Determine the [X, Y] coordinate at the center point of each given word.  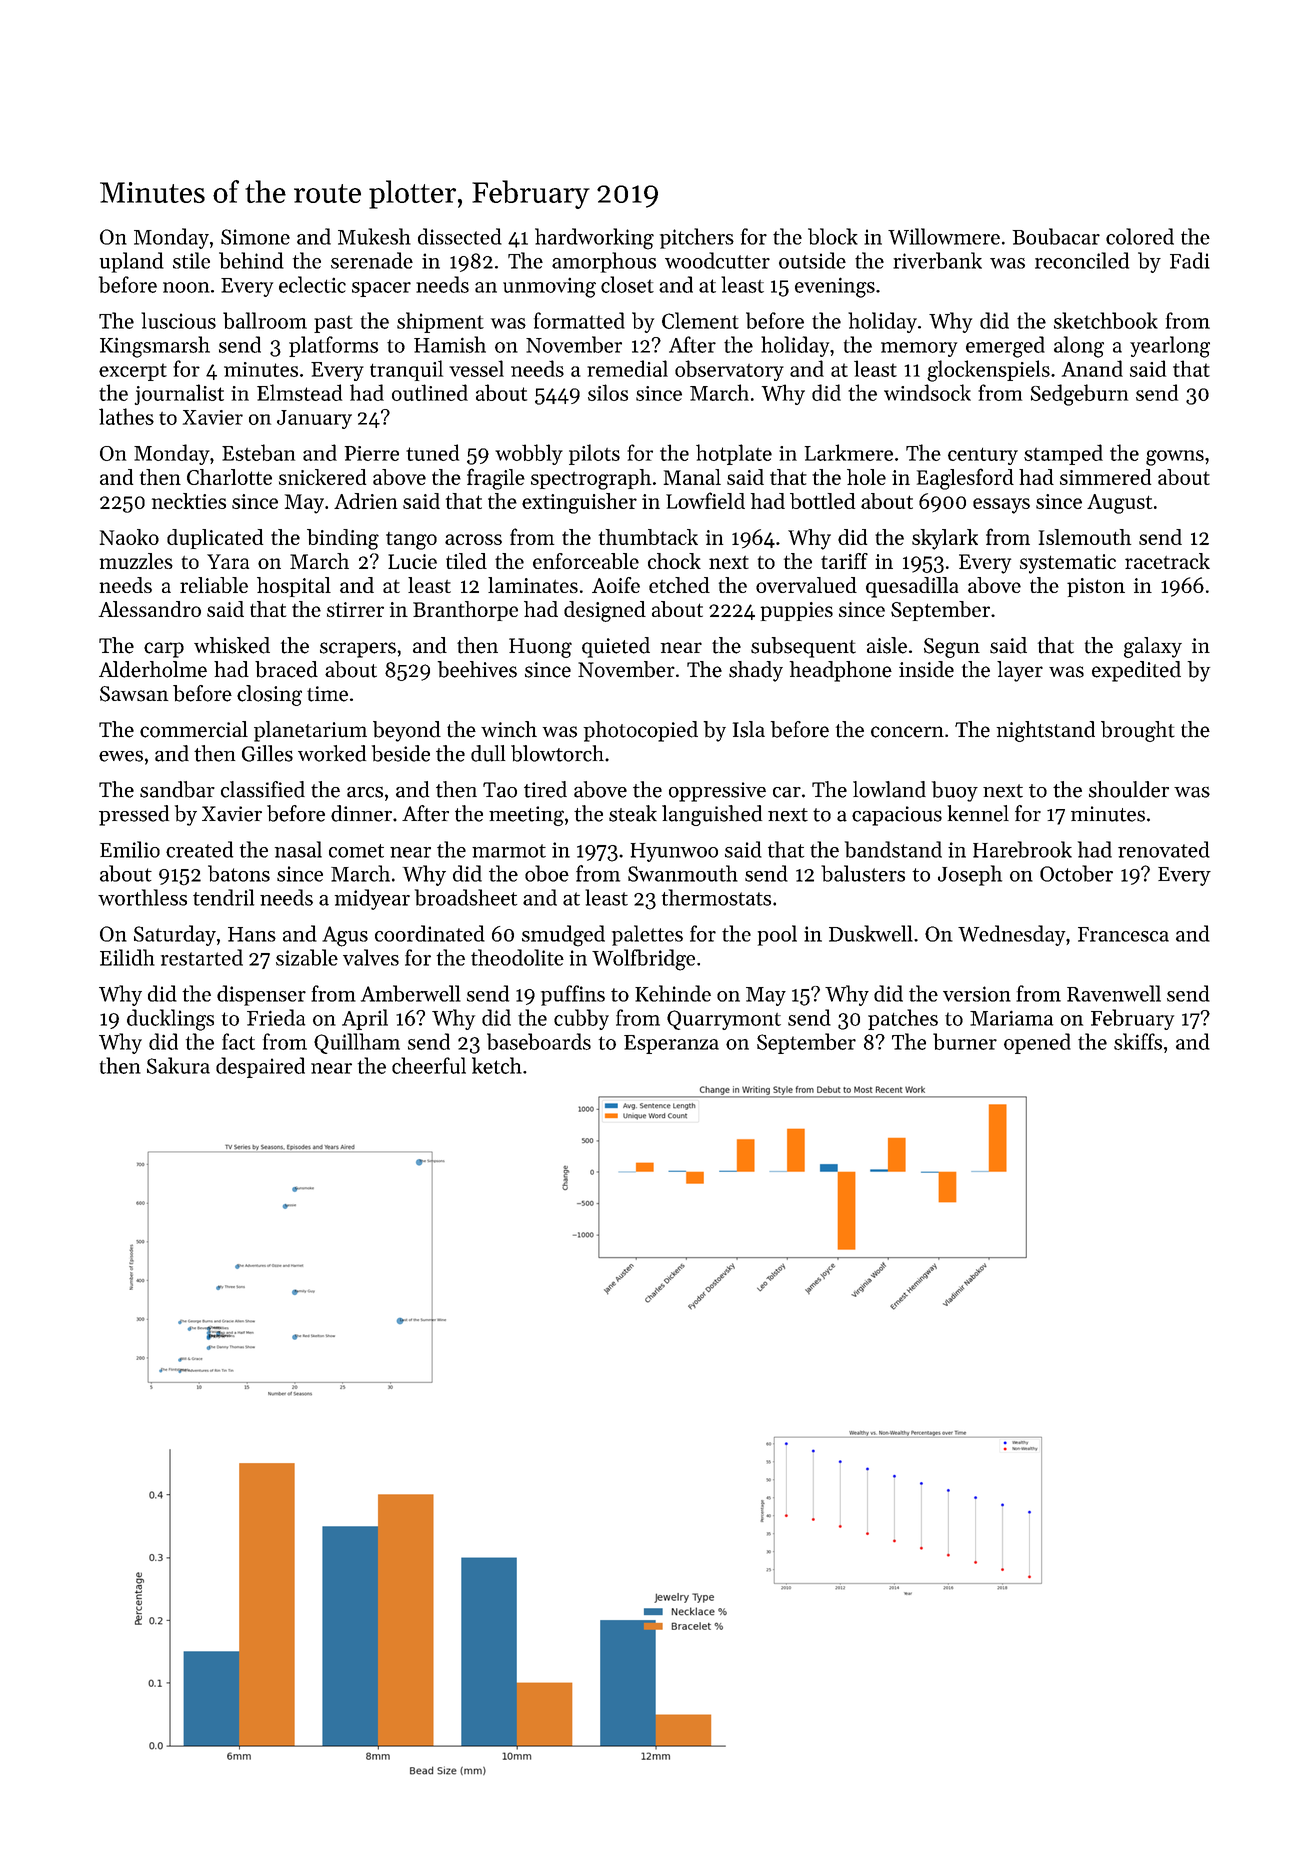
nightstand [1046, 731]
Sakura [178, 1065]
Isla [749, 729]
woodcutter [717, 260]
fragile [496, 479]
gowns [1175, 458]
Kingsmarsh [155, 347]
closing [269, 695]
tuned [432, 452]
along [1079, 347]
